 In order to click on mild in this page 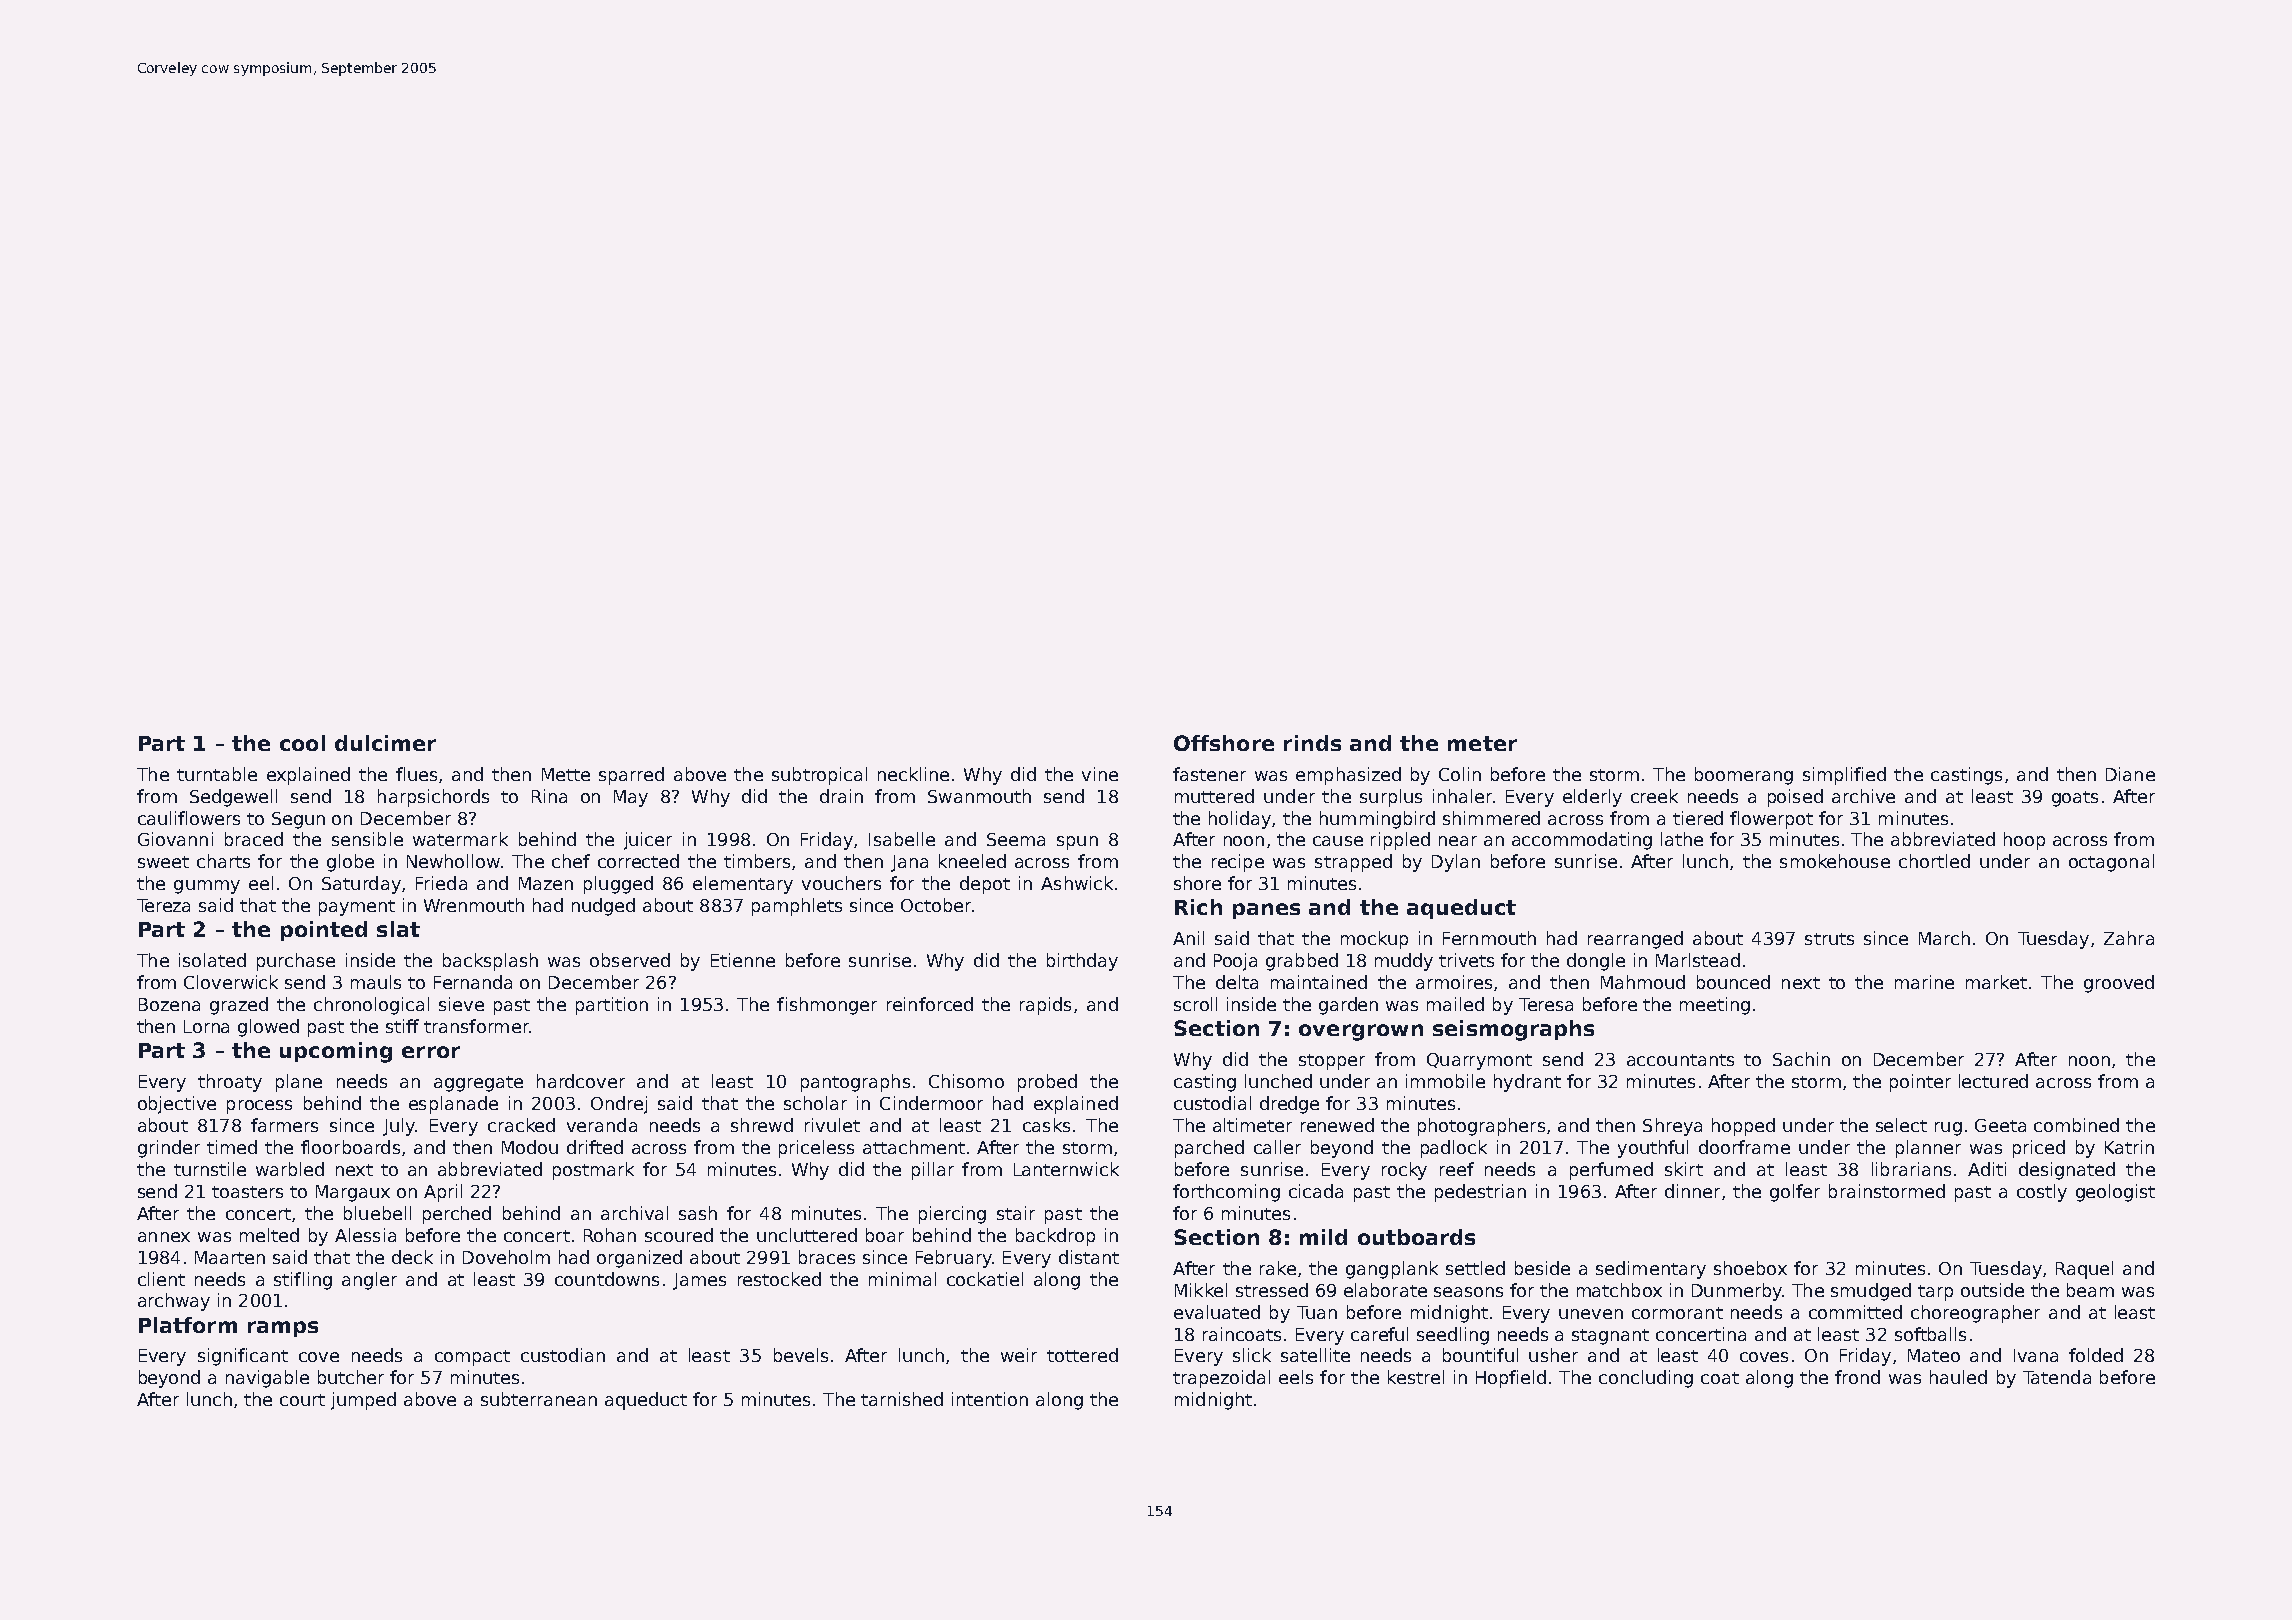, I will do `click(1323, 1237)`.
